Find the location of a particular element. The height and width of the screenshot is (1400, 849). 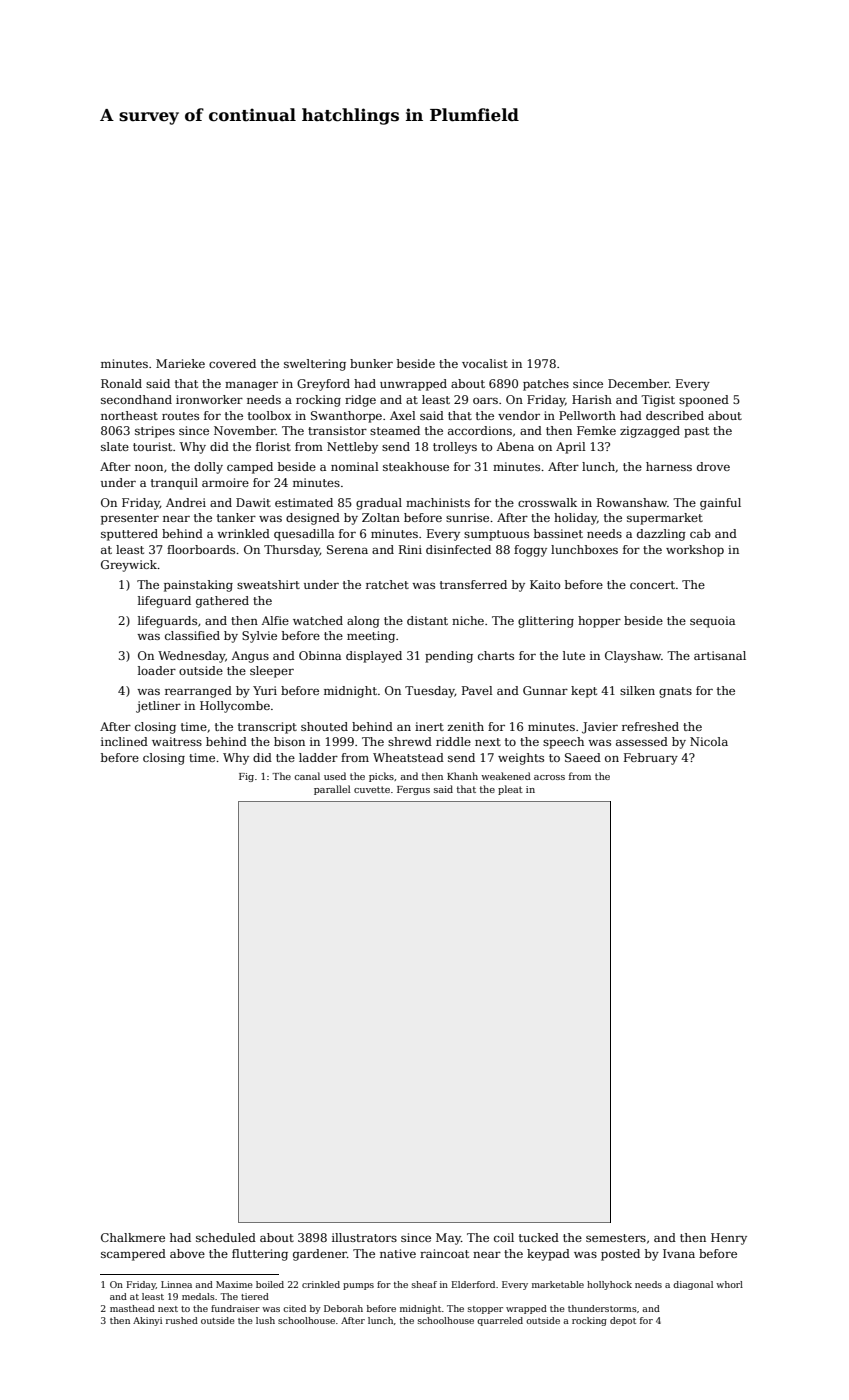

classified is located at coordinates (192, 635).
